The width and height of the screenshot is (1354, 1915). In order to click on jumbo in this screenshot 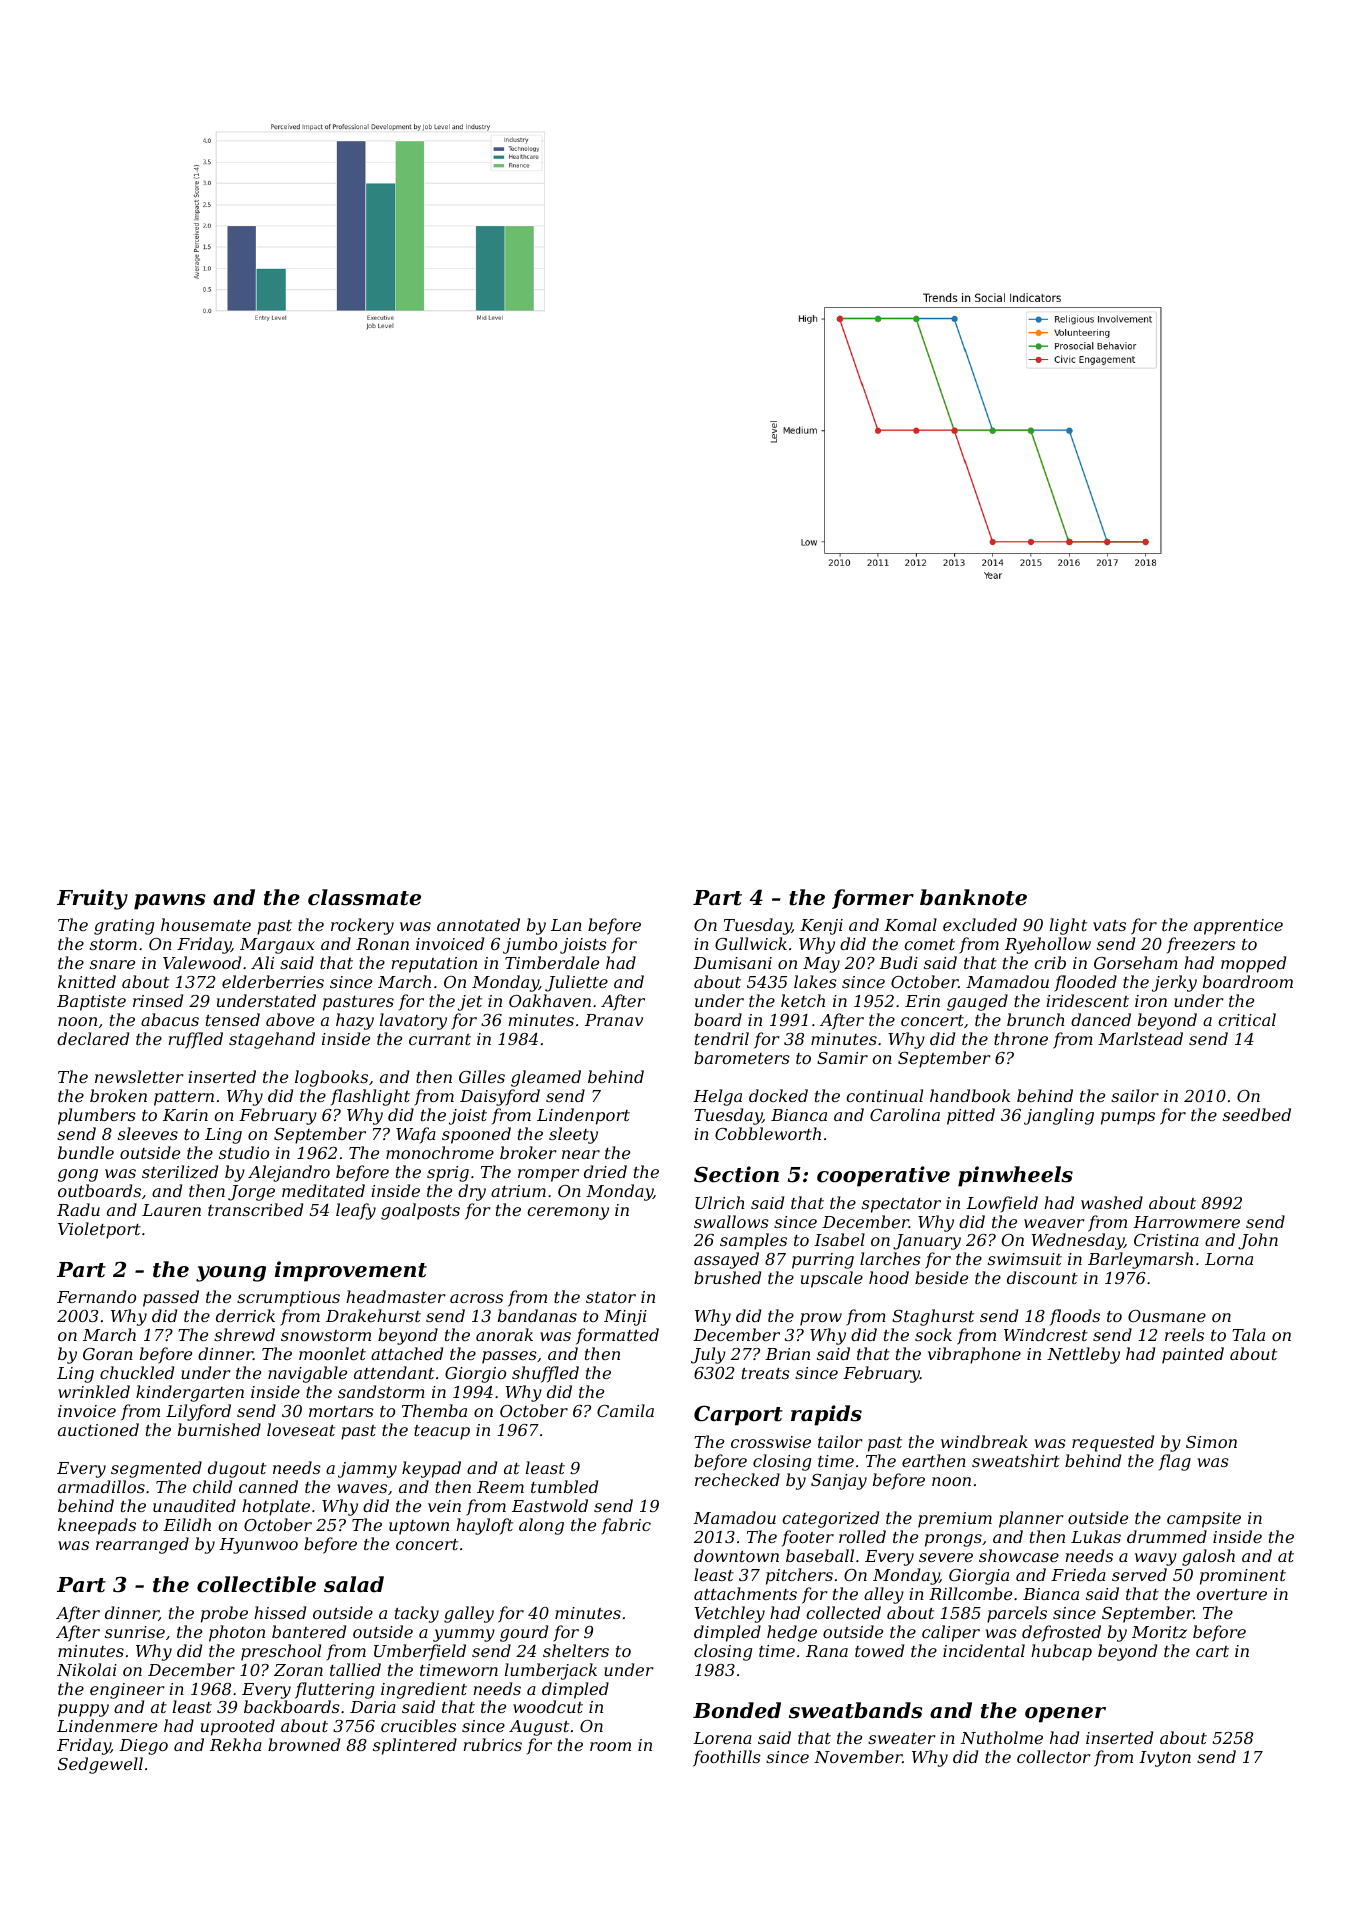, I will do `click(530, 945)`.
